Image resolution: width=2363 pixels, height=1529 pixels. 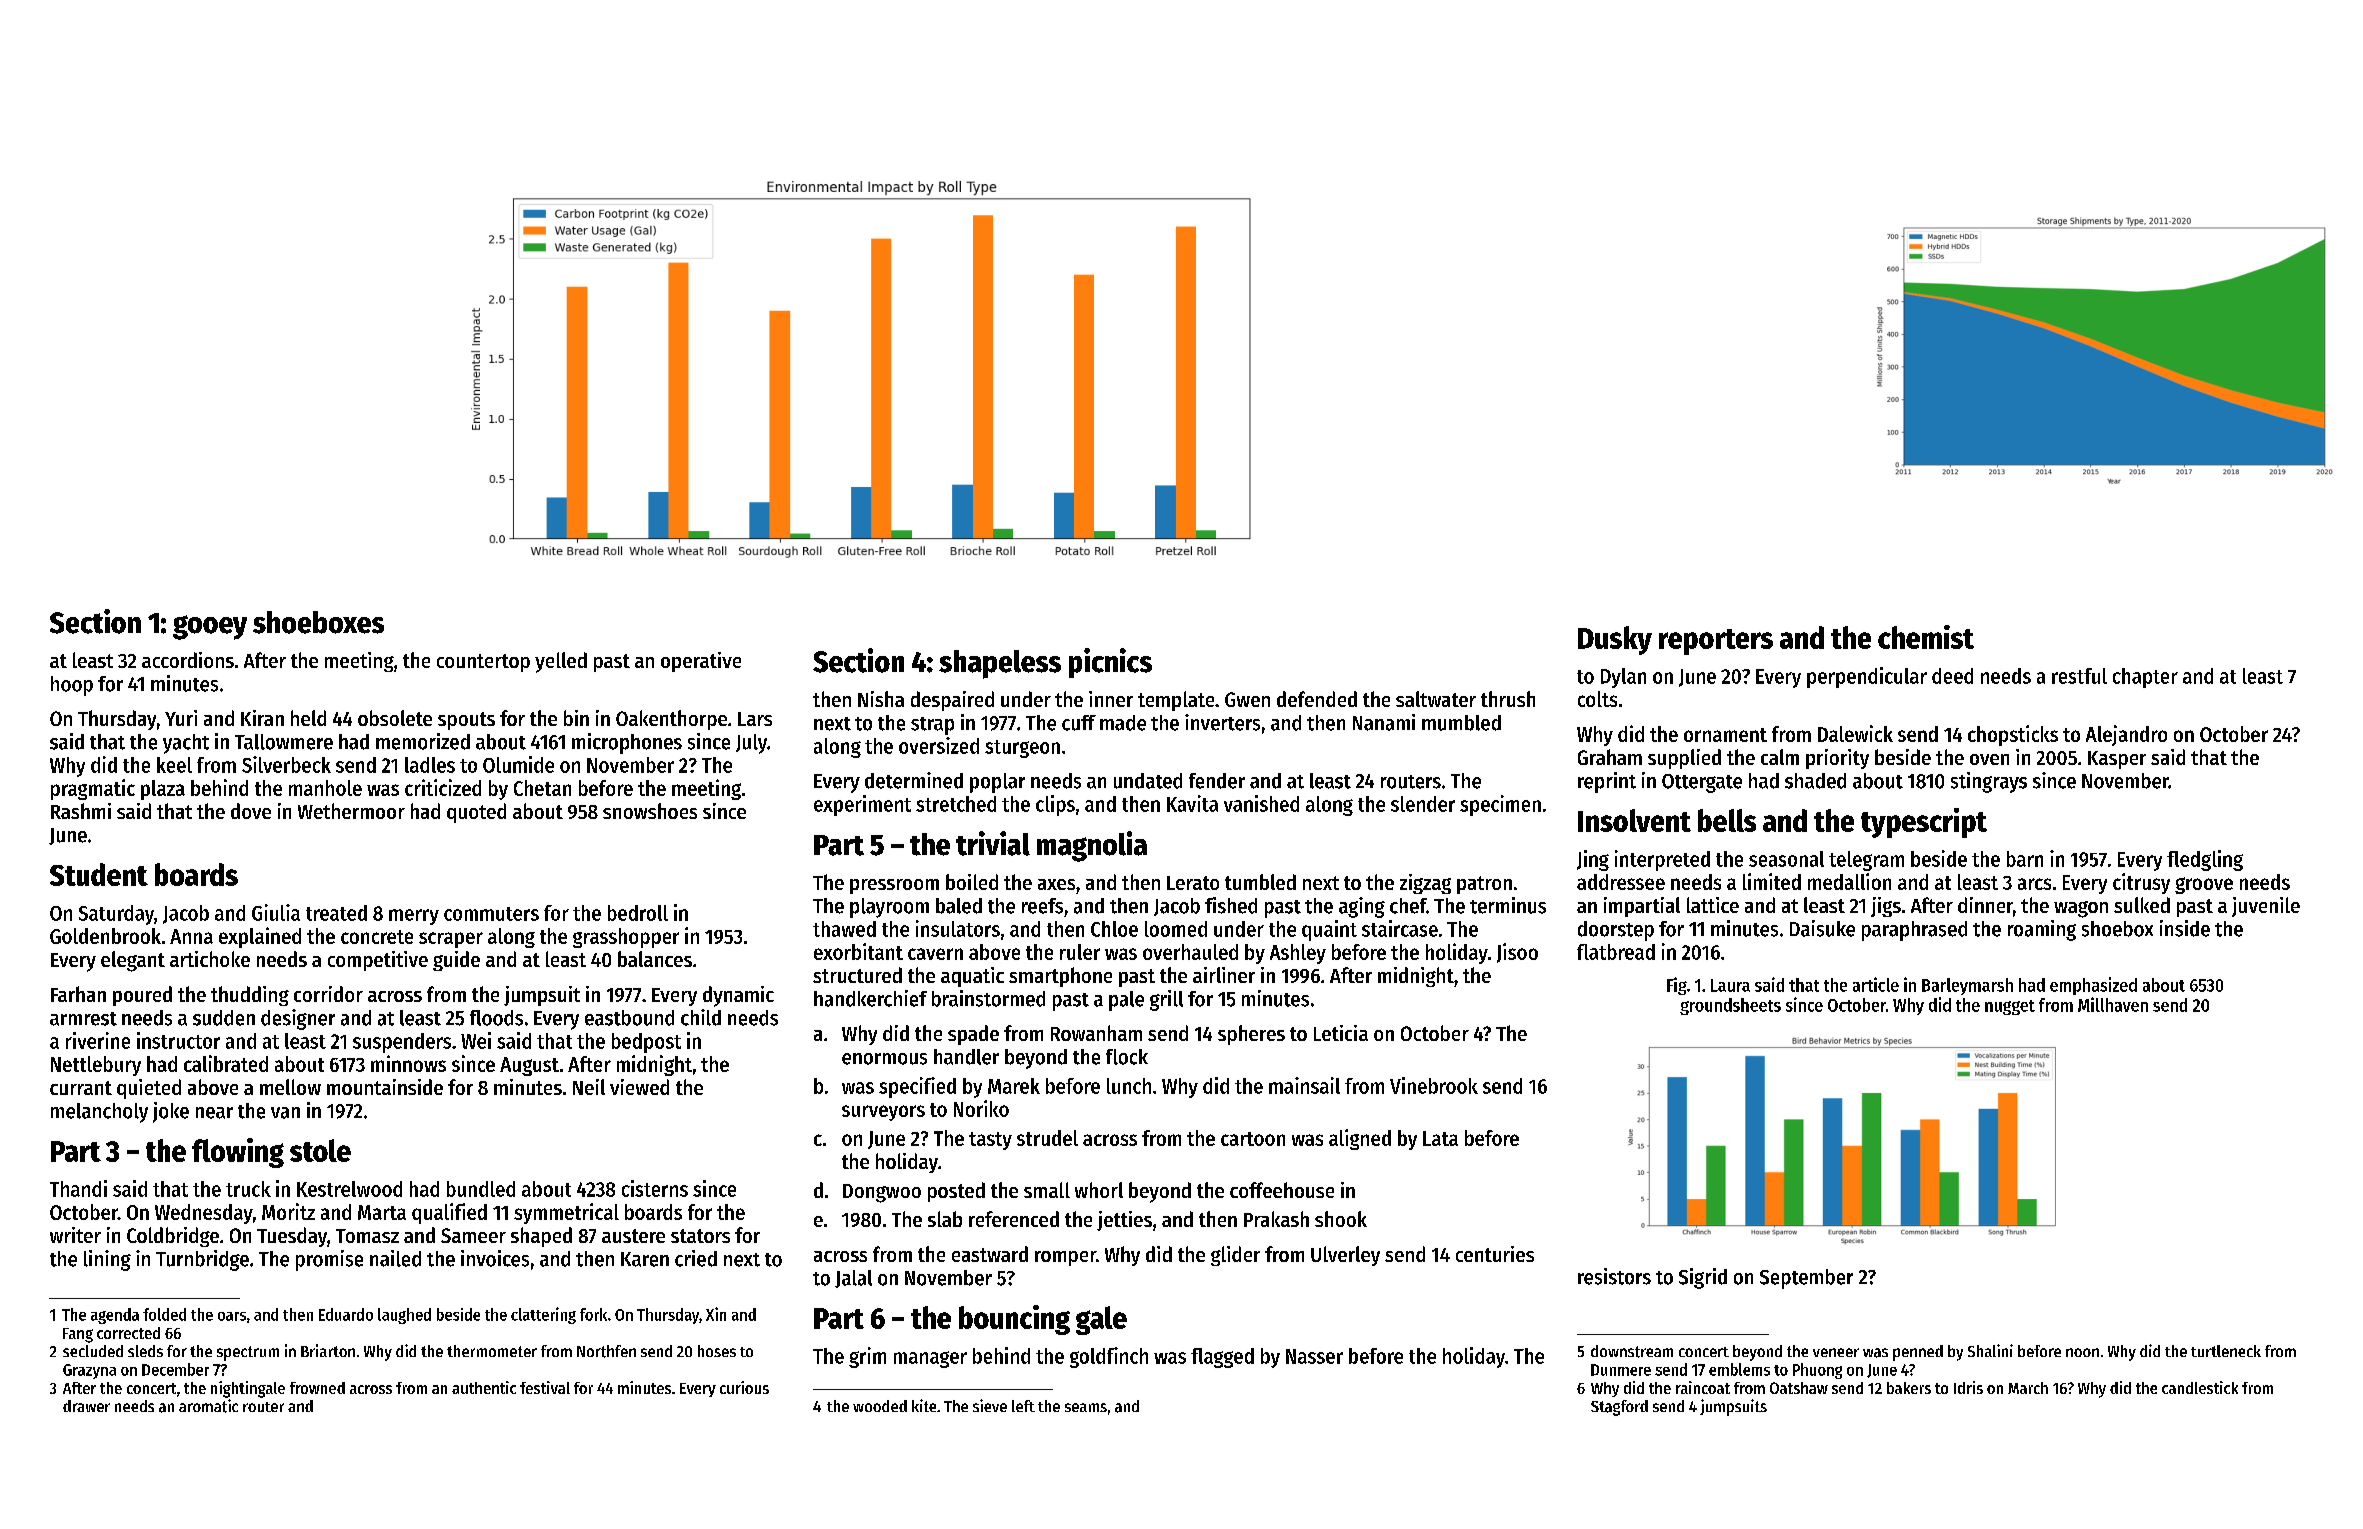 I want to click on fledgling, so click(x=2205, y=860).
